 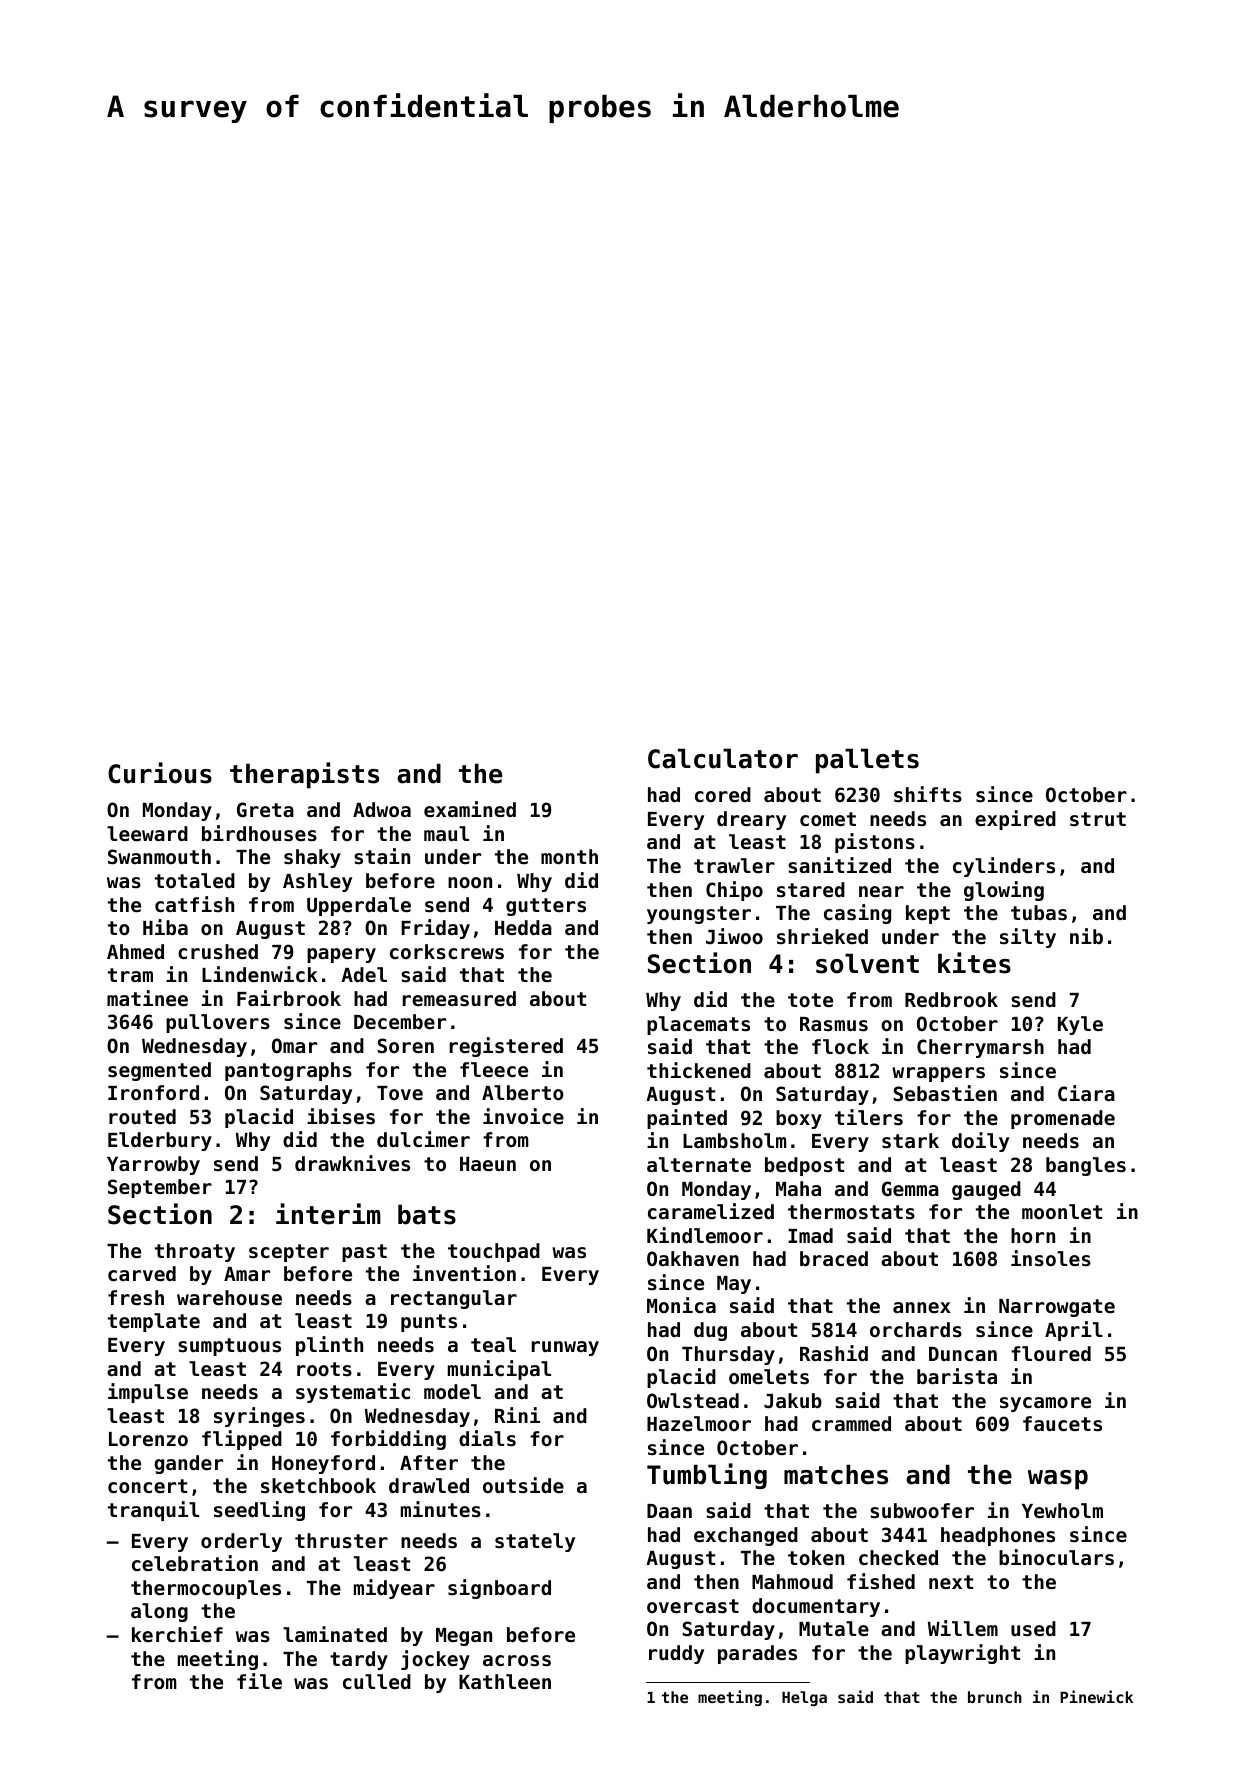 What do you see at coordinates (723, 758) in the screenshot?
I see `Calculator` at bounding box center [723, 758].
